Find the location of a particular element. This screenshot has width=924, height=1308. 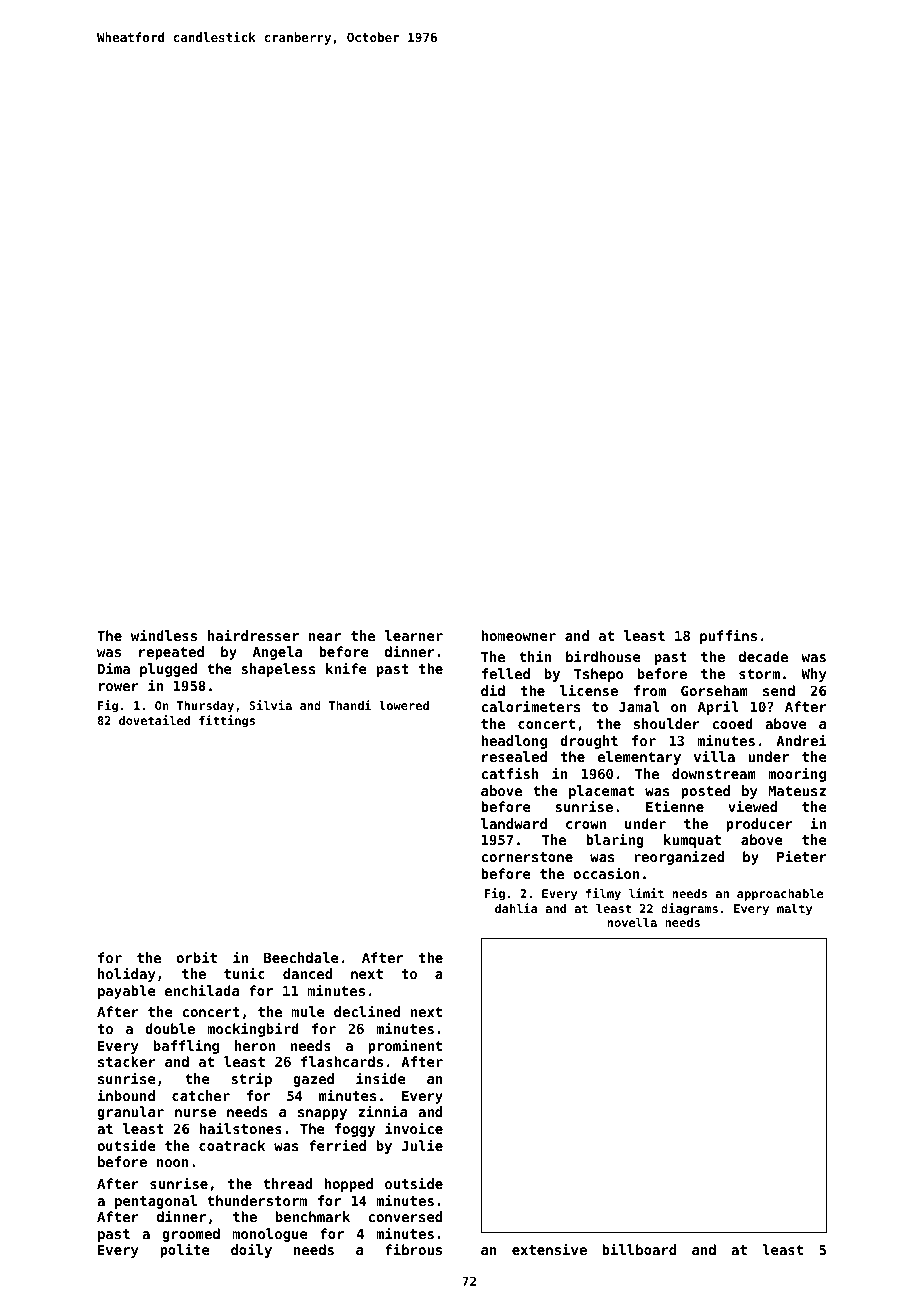

doily is located at coordinates (251, 1250).
